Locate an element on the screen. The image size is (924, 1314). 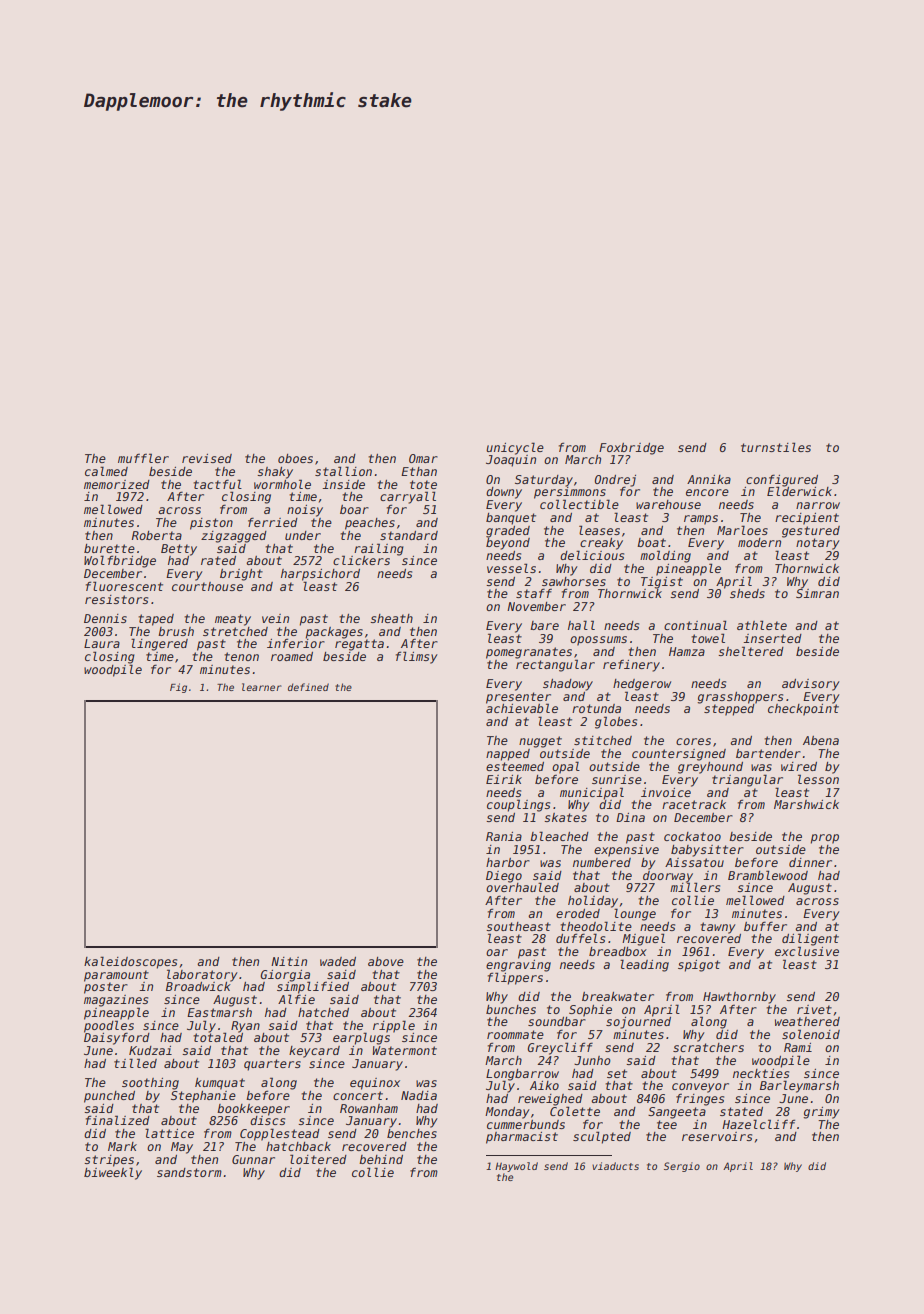
Copplestead is located at coordinates (280, 1134).
